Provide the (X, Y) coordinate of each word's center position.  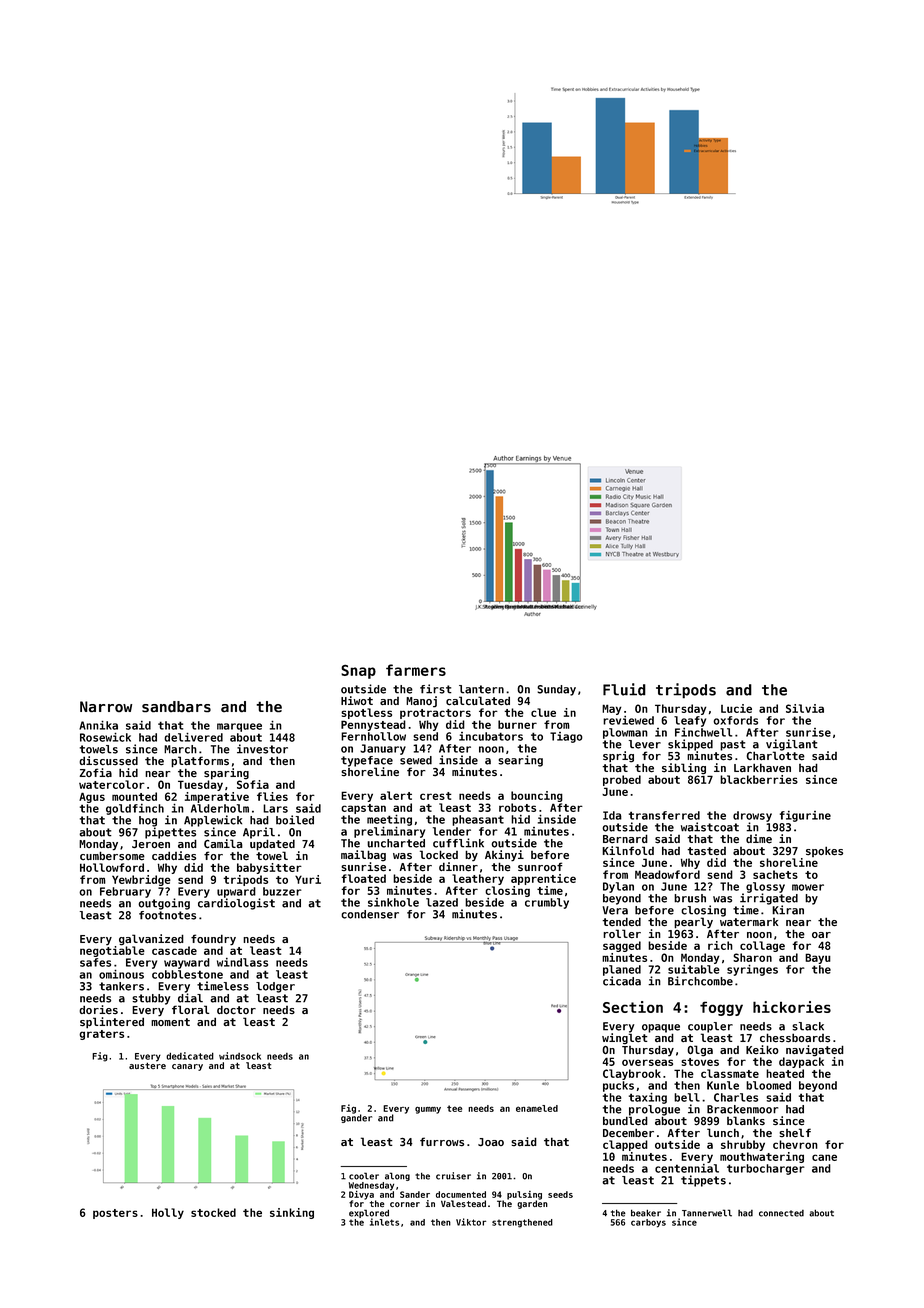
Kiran (788, 910)
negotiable (112, 951)
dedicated (190, 1056)
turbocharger (766, 1169)
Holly (168, 1213)
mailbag (363, 856)
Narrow (106, 706)
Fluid (624, 689)
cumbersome (112, 856)
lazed (442, 902)
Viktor (471, 1222)
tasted (706, 851)
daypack (801, 1062)
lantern (481, 689)
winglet (625, 1039)
